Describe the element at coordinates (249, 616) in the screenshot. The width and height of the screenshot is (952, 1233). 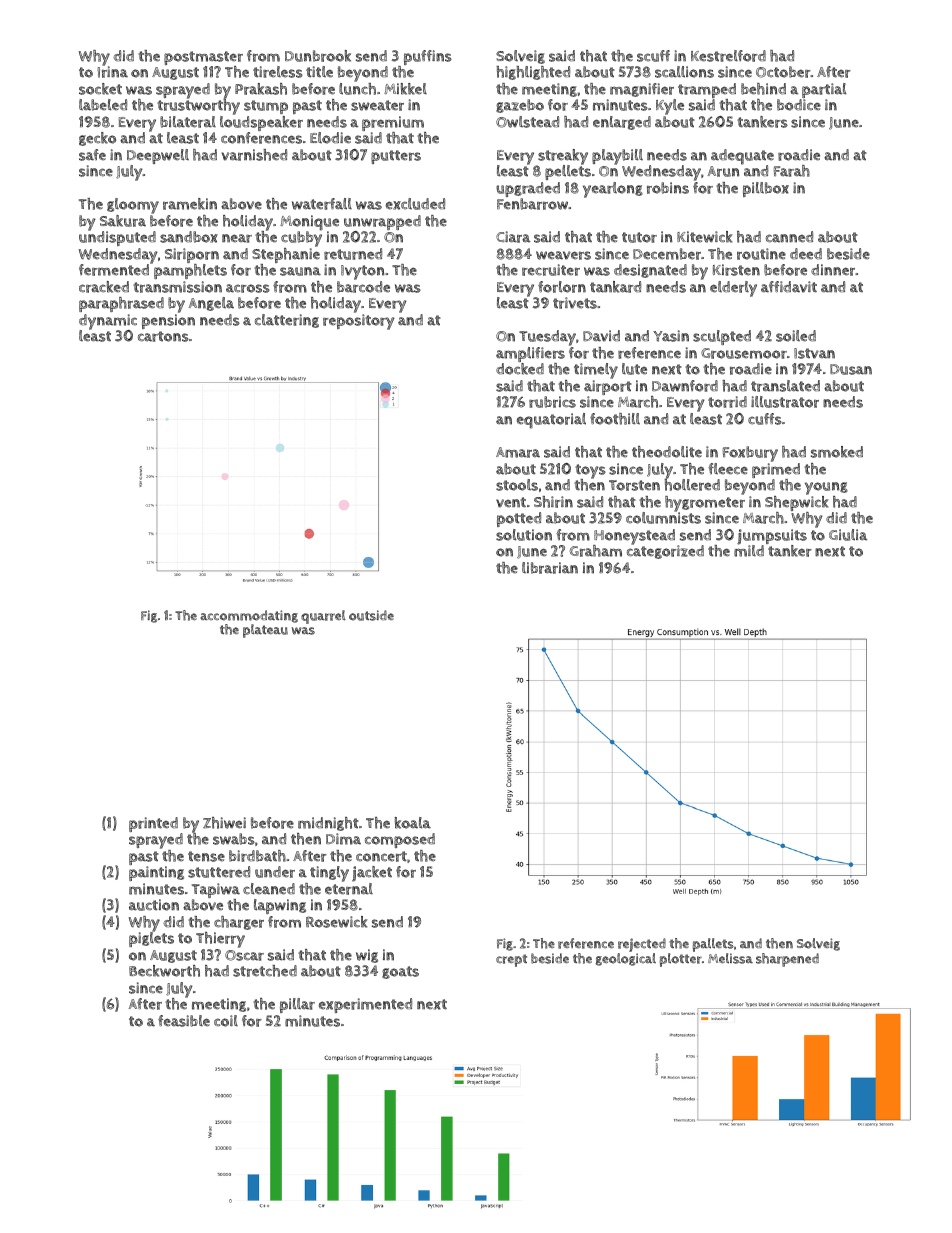
I see `accommodating` at that location.
